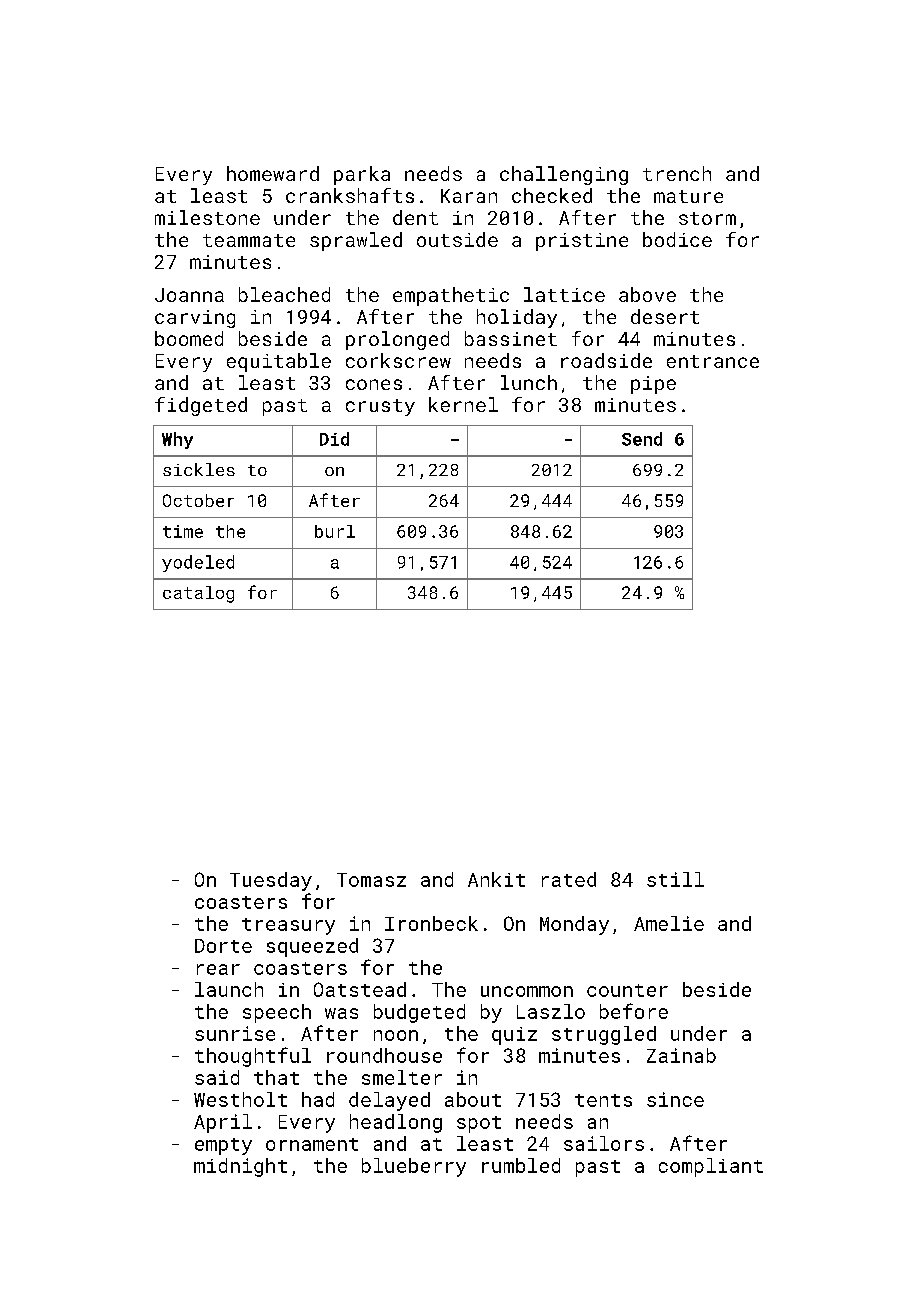 This screenshot has width=924, height=1311. I want to click on burl, so click(335, 531).
